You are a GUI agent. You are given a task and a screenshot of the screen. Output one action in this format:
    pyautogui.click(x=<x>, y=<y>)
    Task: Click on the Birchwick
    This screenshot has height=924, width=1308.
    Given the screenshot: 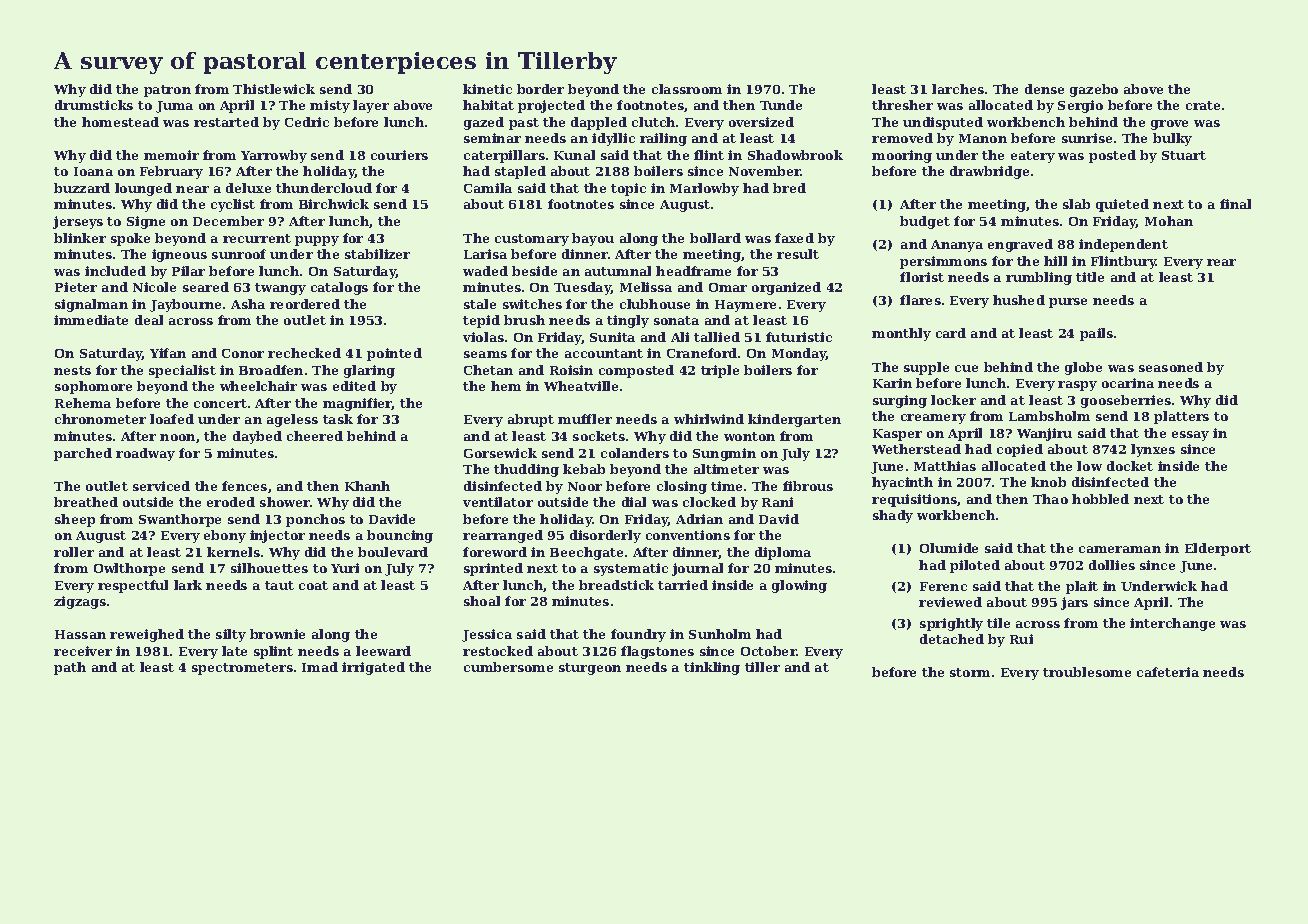 What is the action you would take?
    pyautogui.click(x=334, y=204)
